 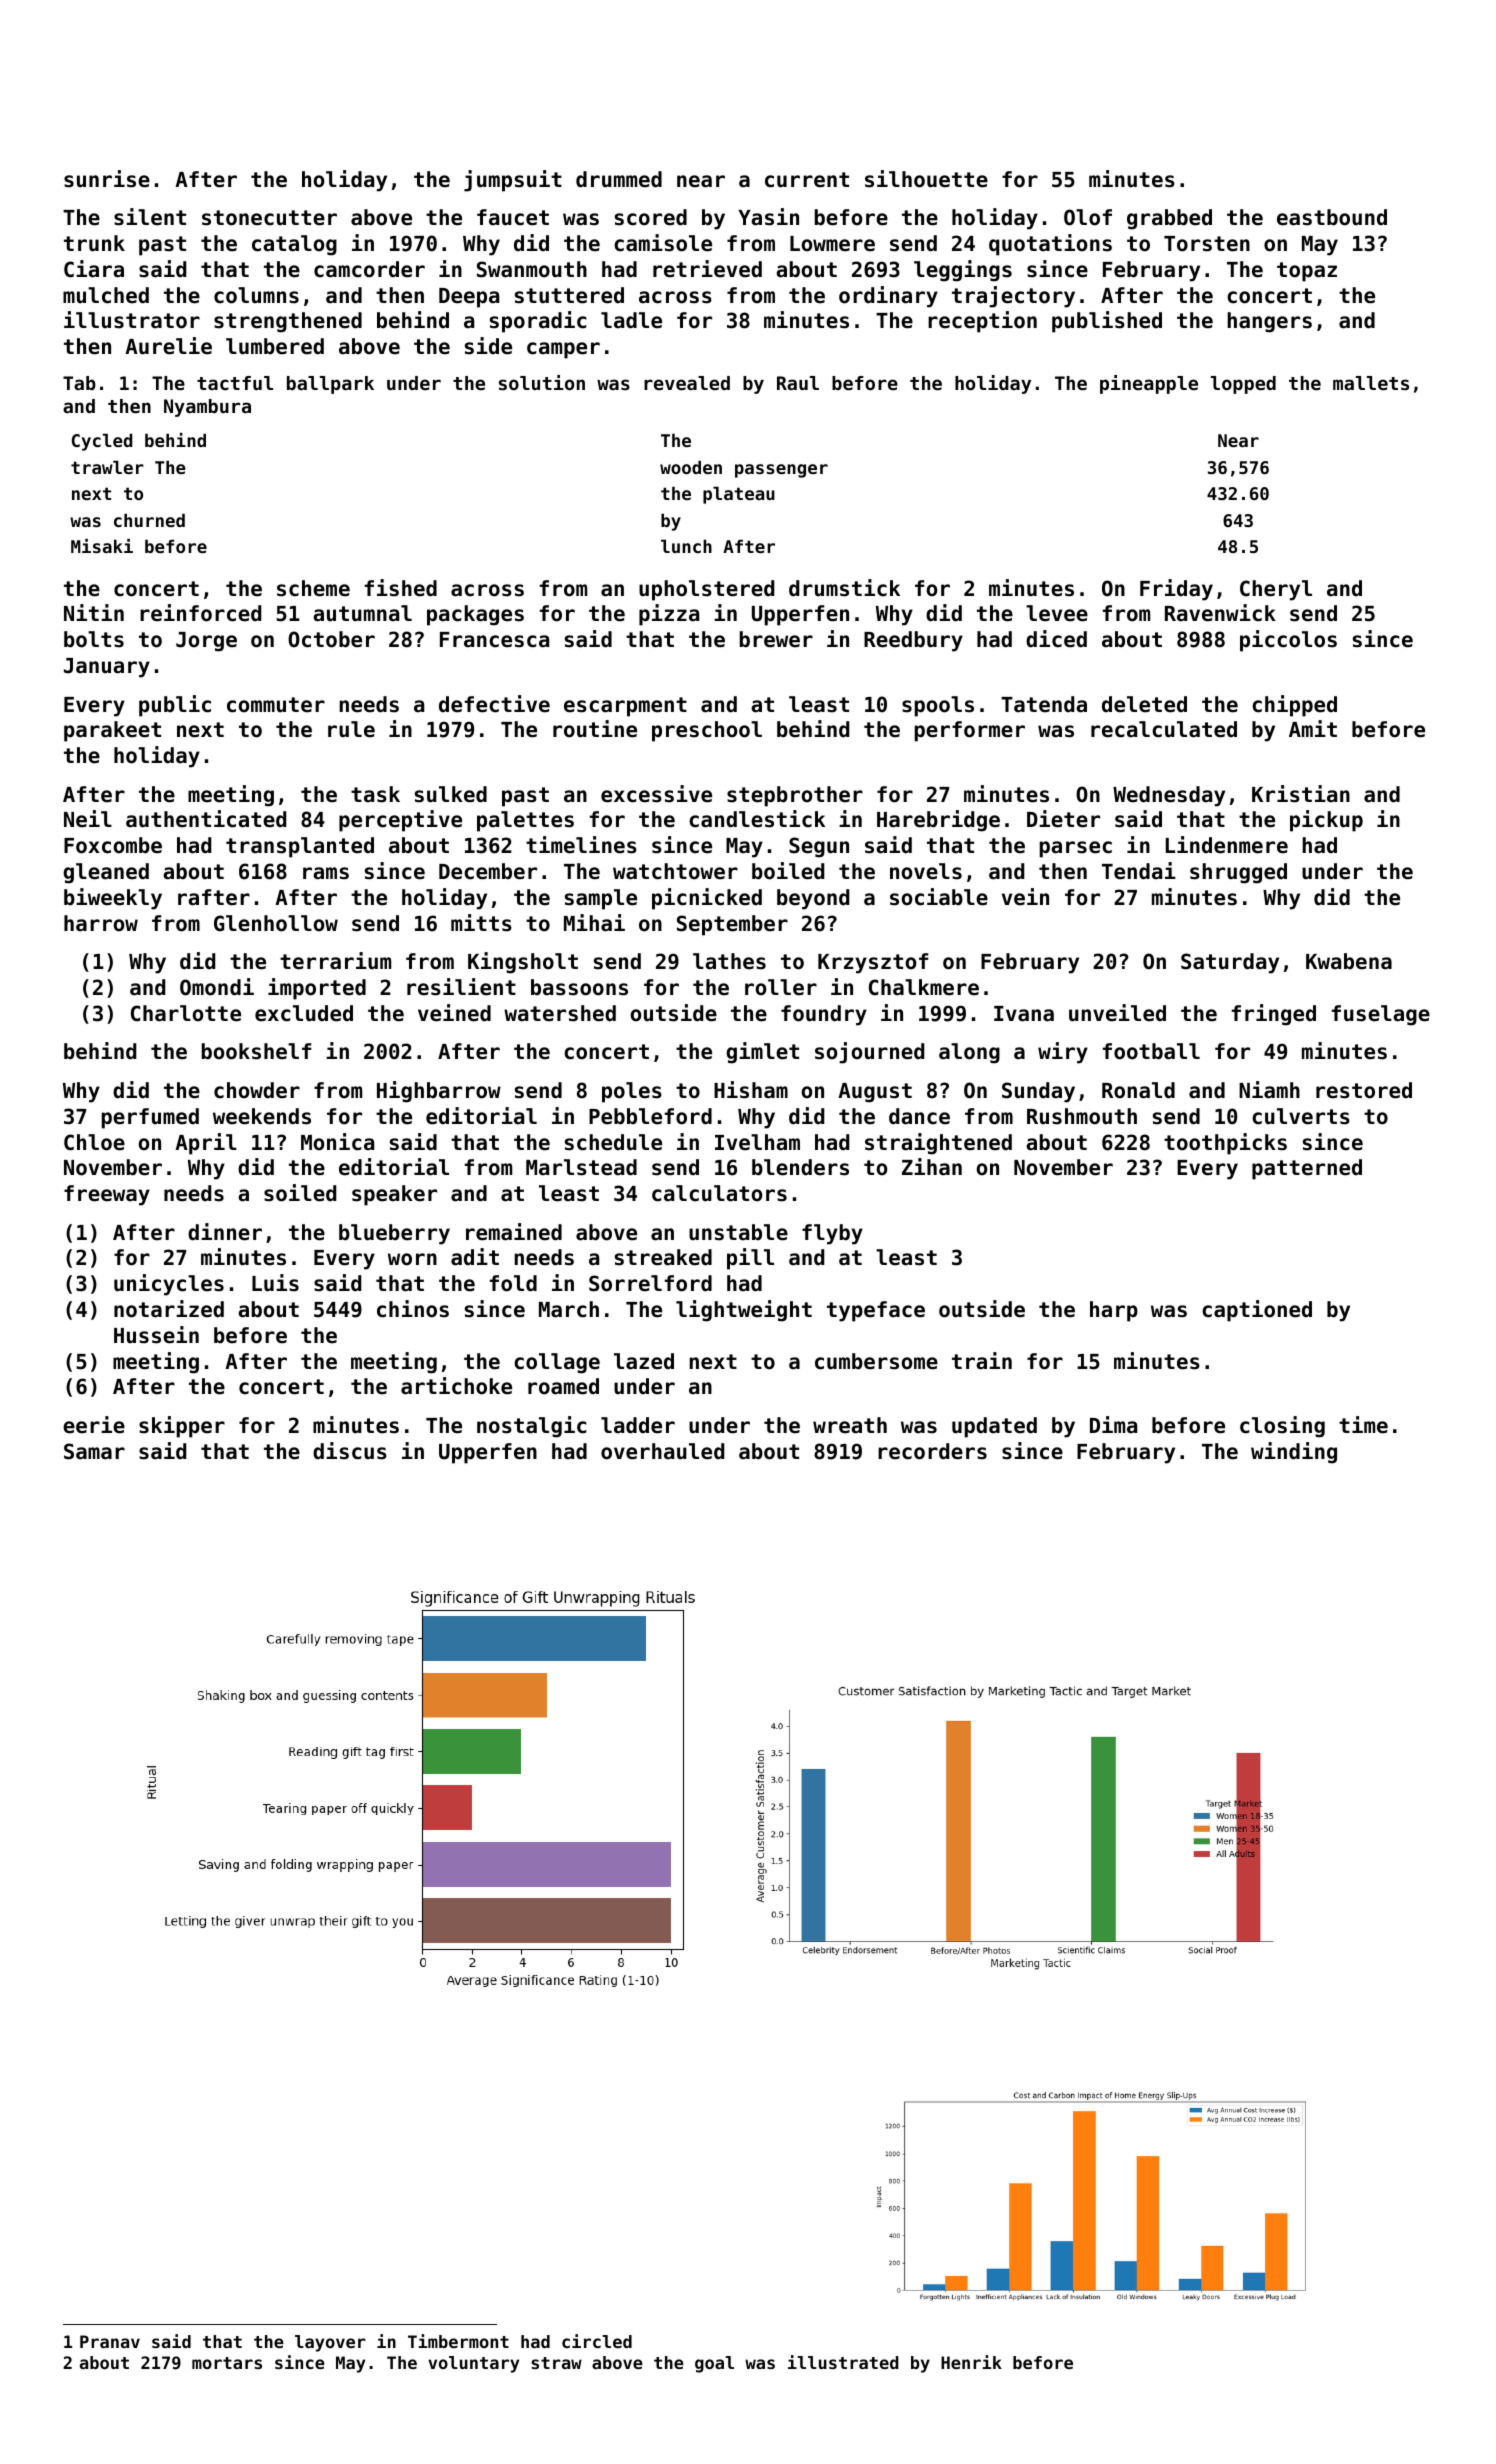 I want to click on stuttered, so click(x=569, y=295).
